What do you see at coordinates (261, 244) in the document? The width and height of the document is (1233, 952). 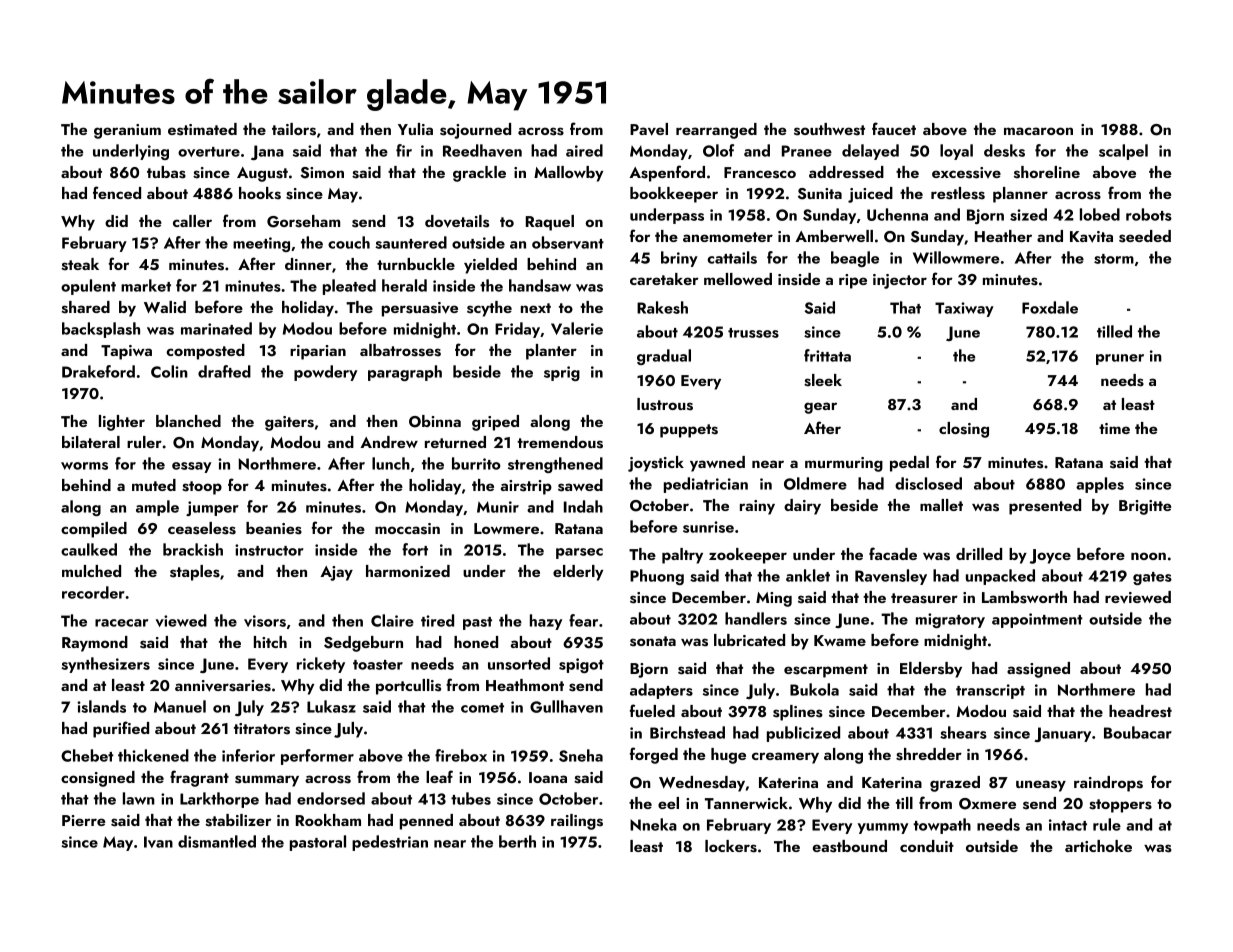 I see `meeting` at bounding box center [261, 244].
